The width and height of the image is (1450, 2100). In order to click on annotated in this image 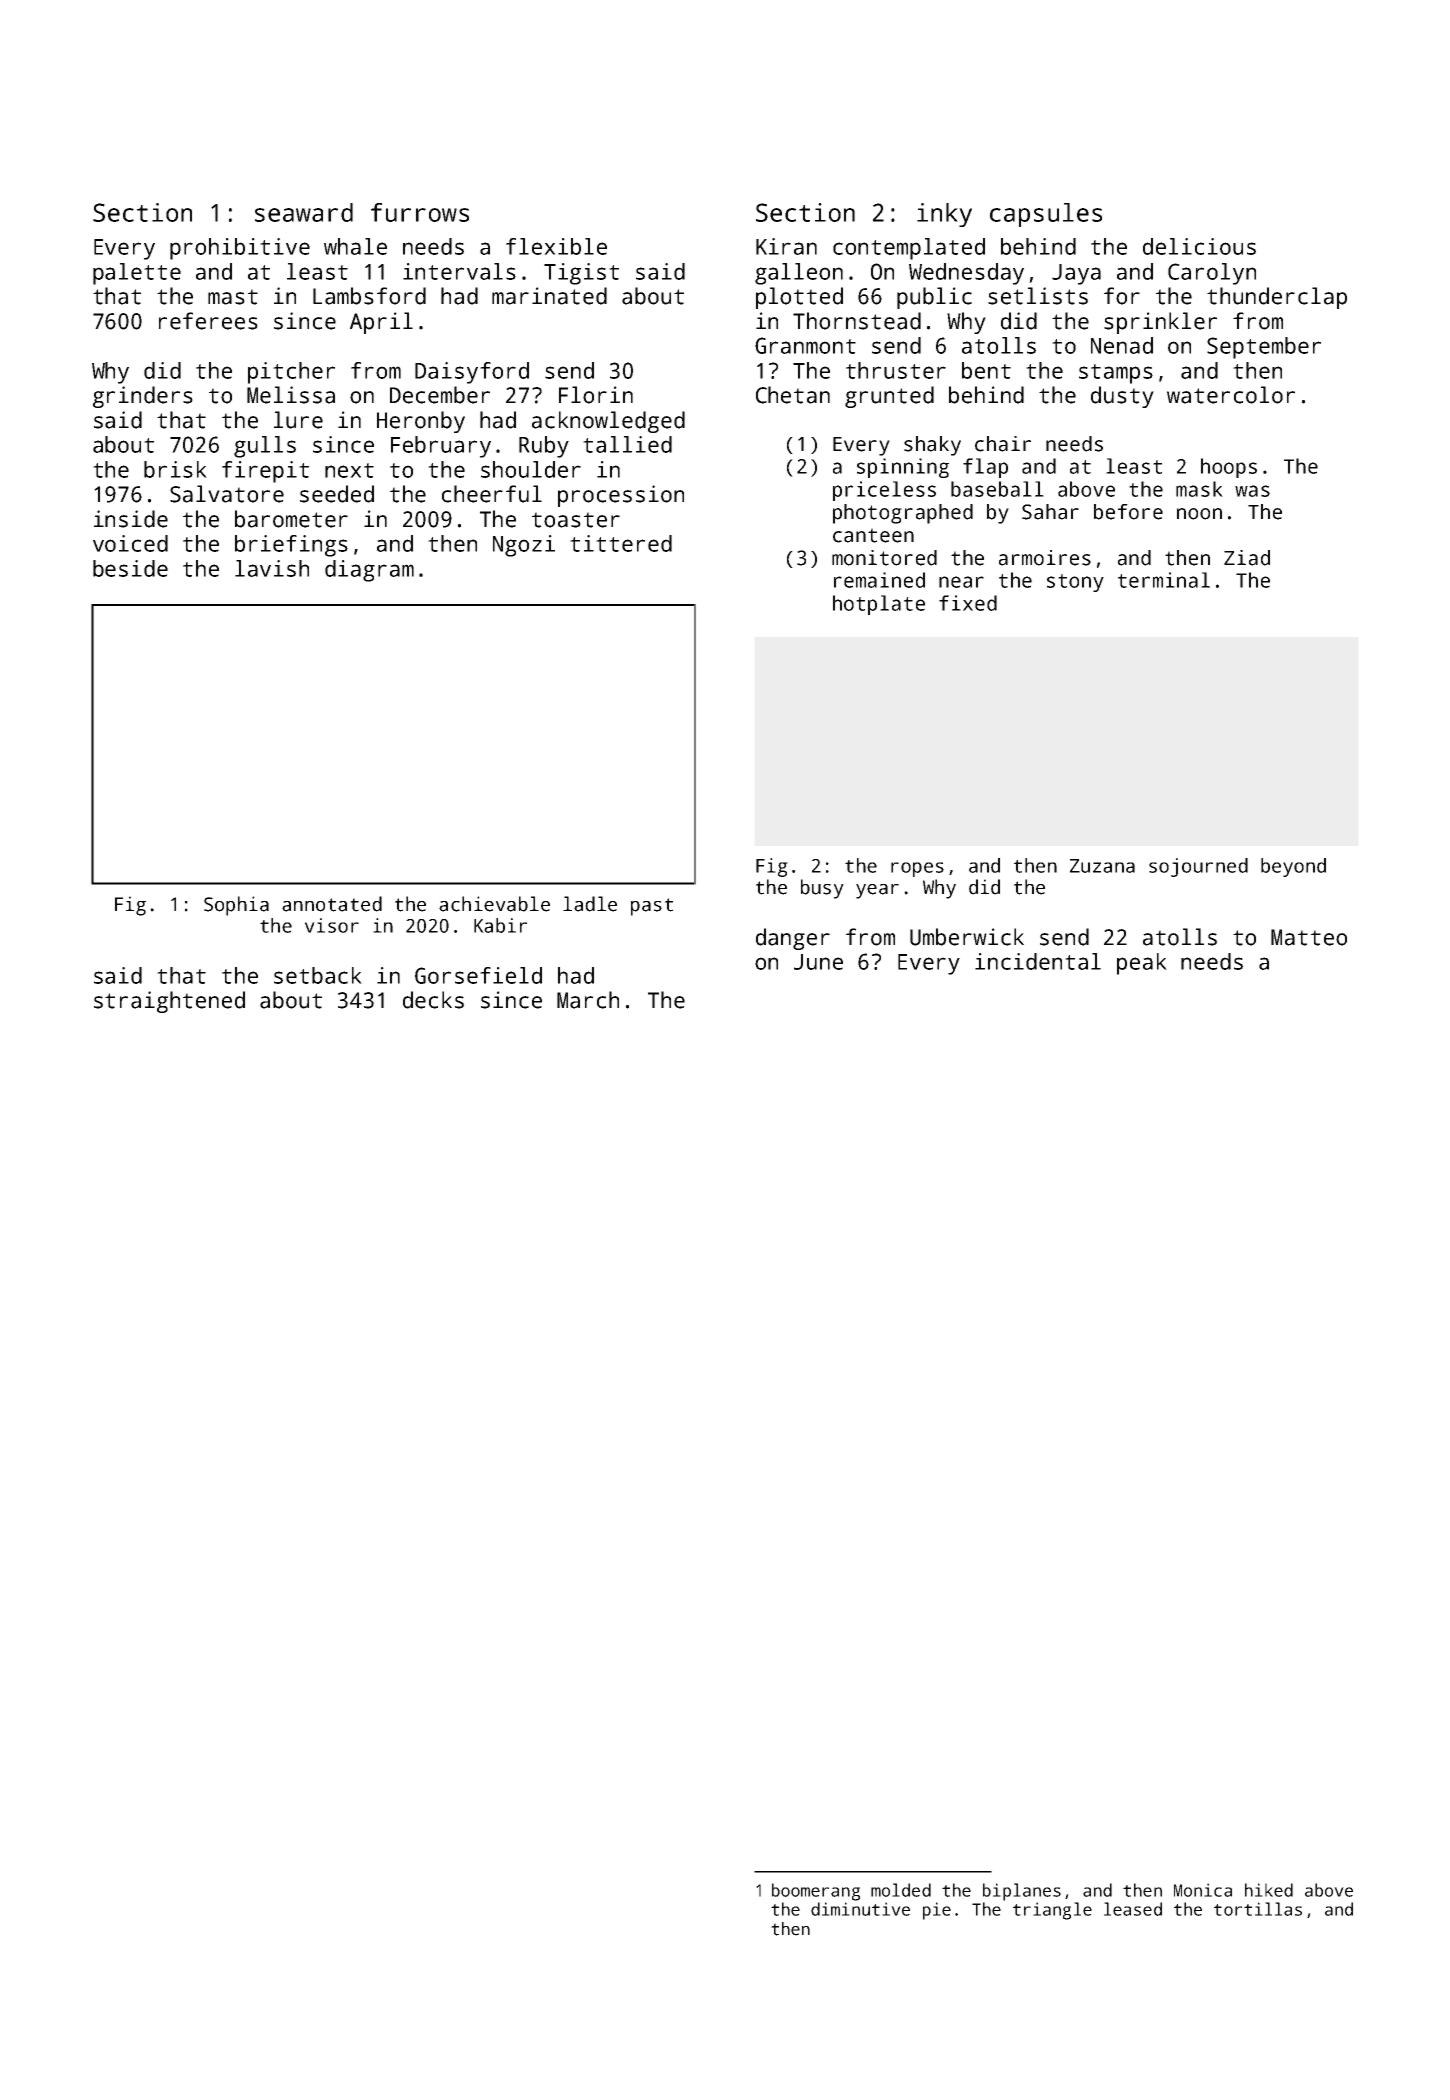, I will do `click(332, 904)`.
